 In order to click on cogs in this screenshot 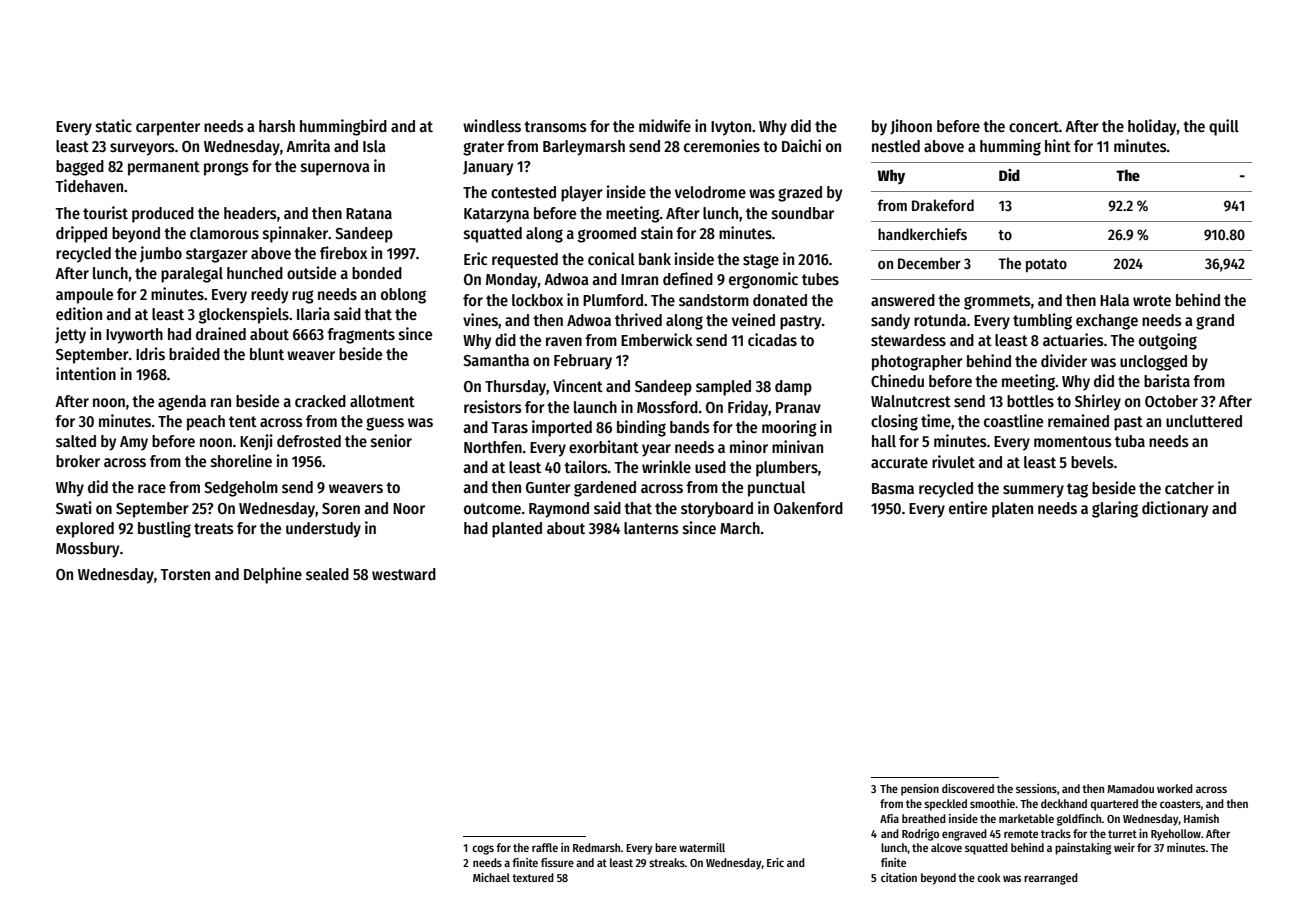, I will do `click(483, 850)`.
